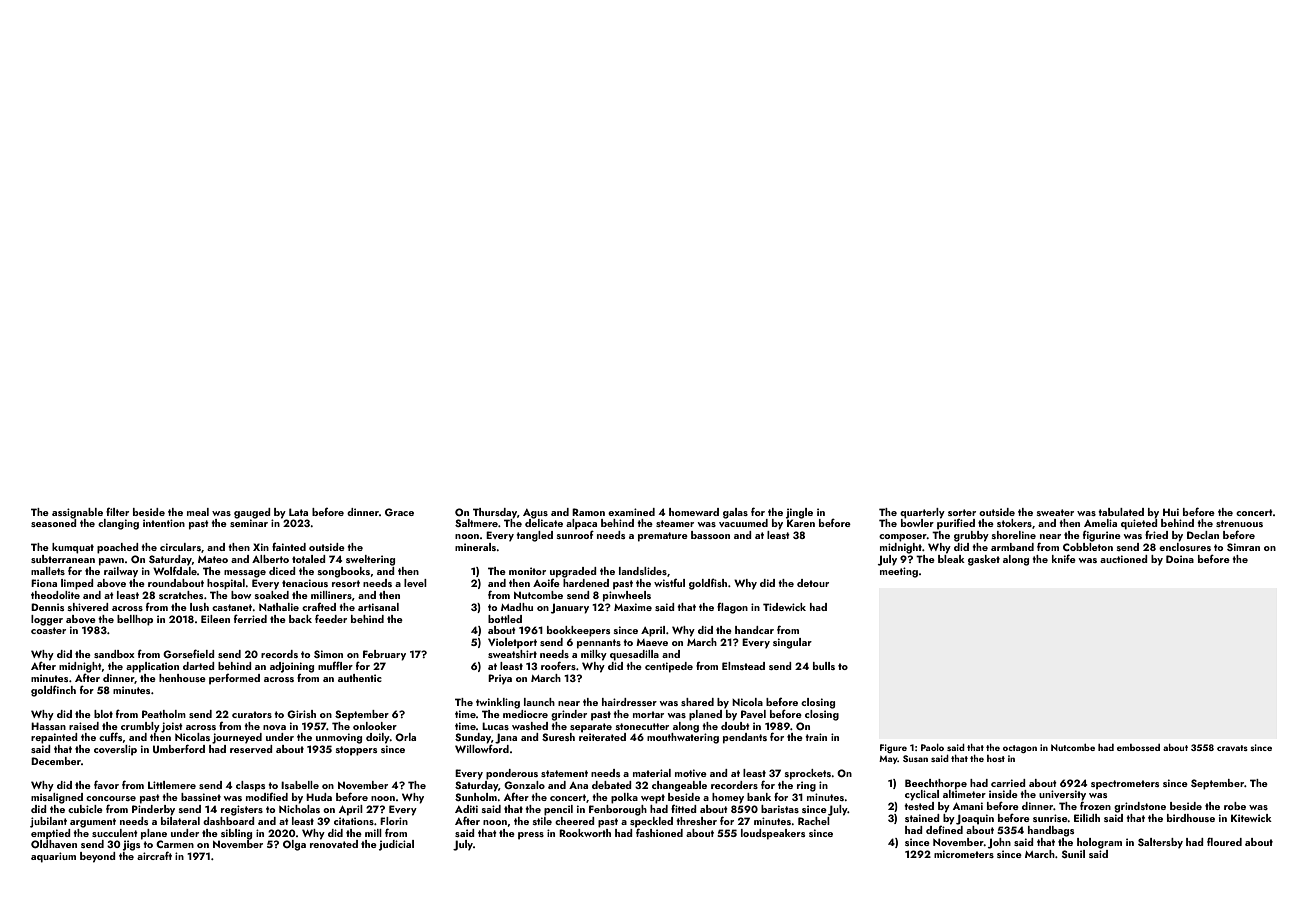  Describe the element at coordinates (784, 607) in the screenshot. I see `Tidewick` at that location.
